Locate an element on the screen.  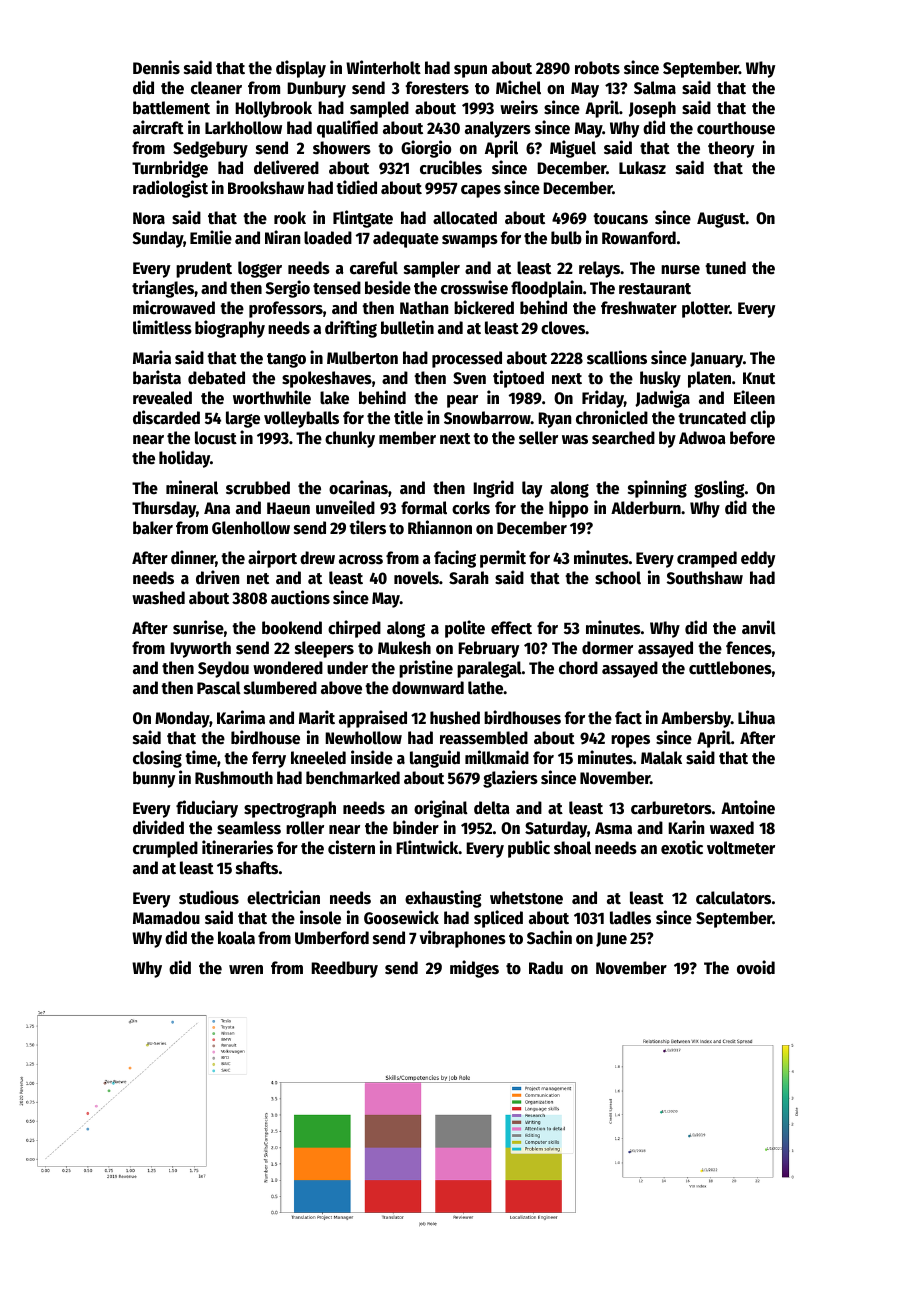
ovoid is located at coordinates (756, 967).
